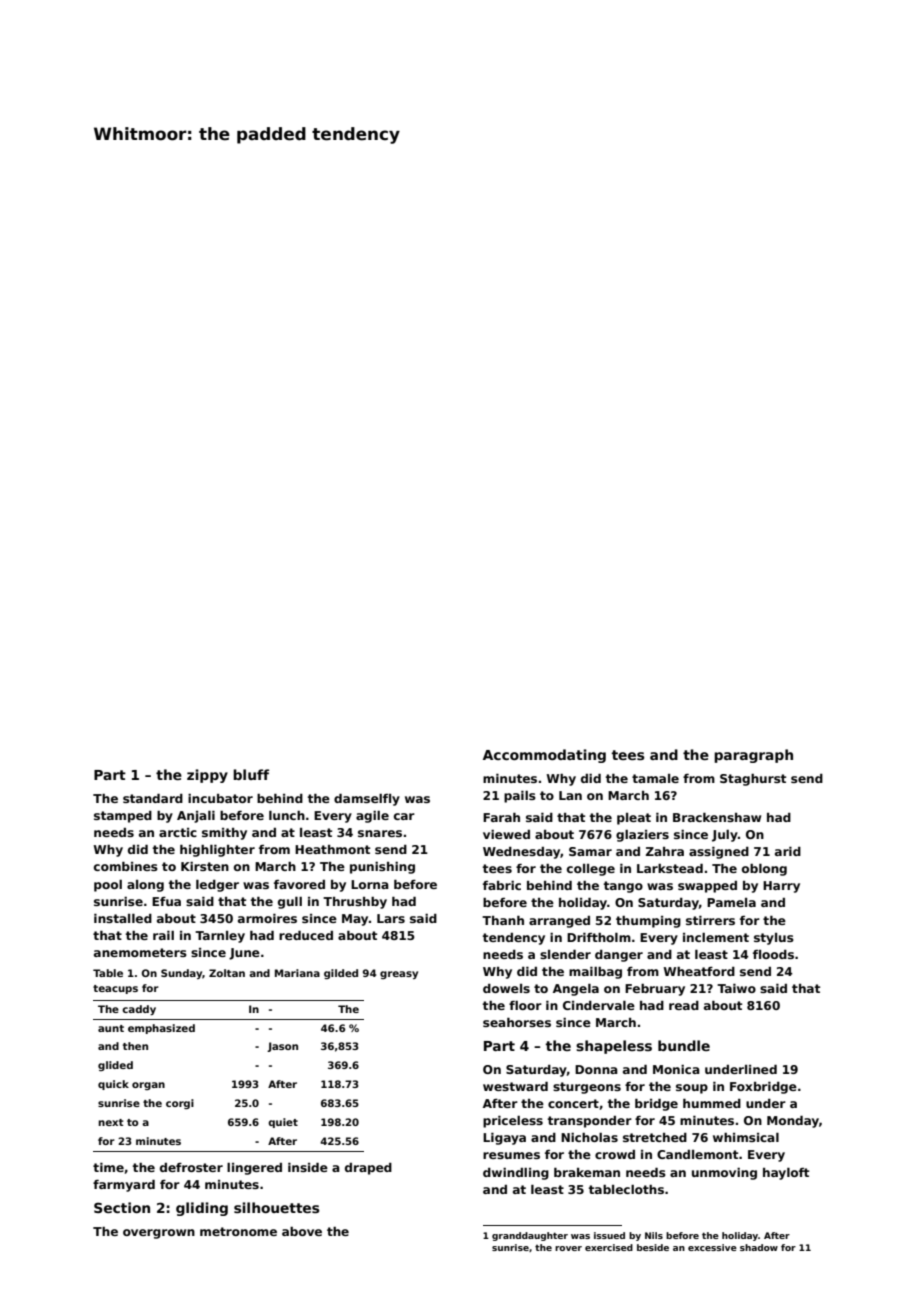 The image size is (924, 1308). Describe the element at coordinates (786, 1174) in the page. I see `hayloft` at that location.
